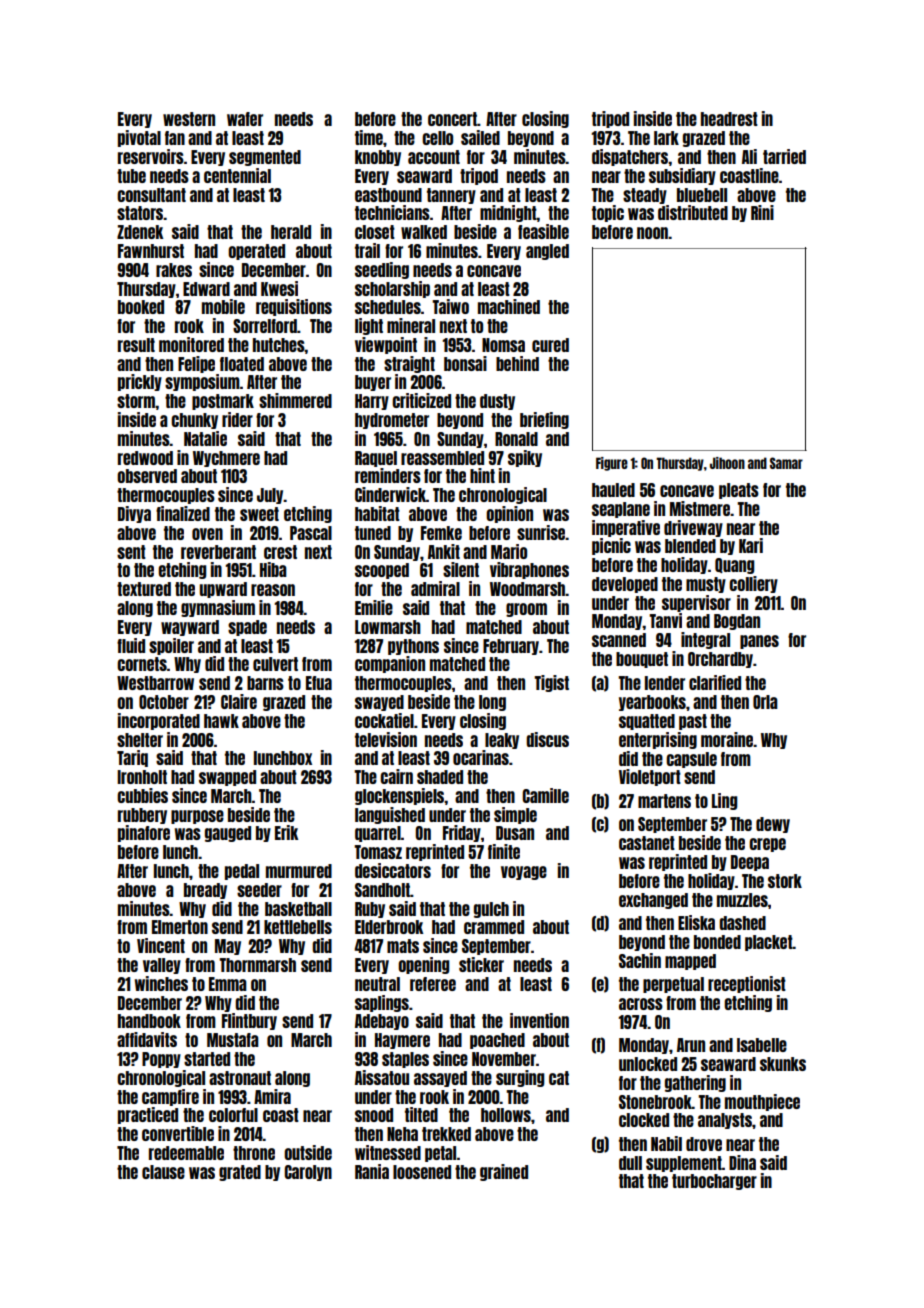  Describe the element at coordinates (374, 607) in the image. I see `Emilie` at that location.
